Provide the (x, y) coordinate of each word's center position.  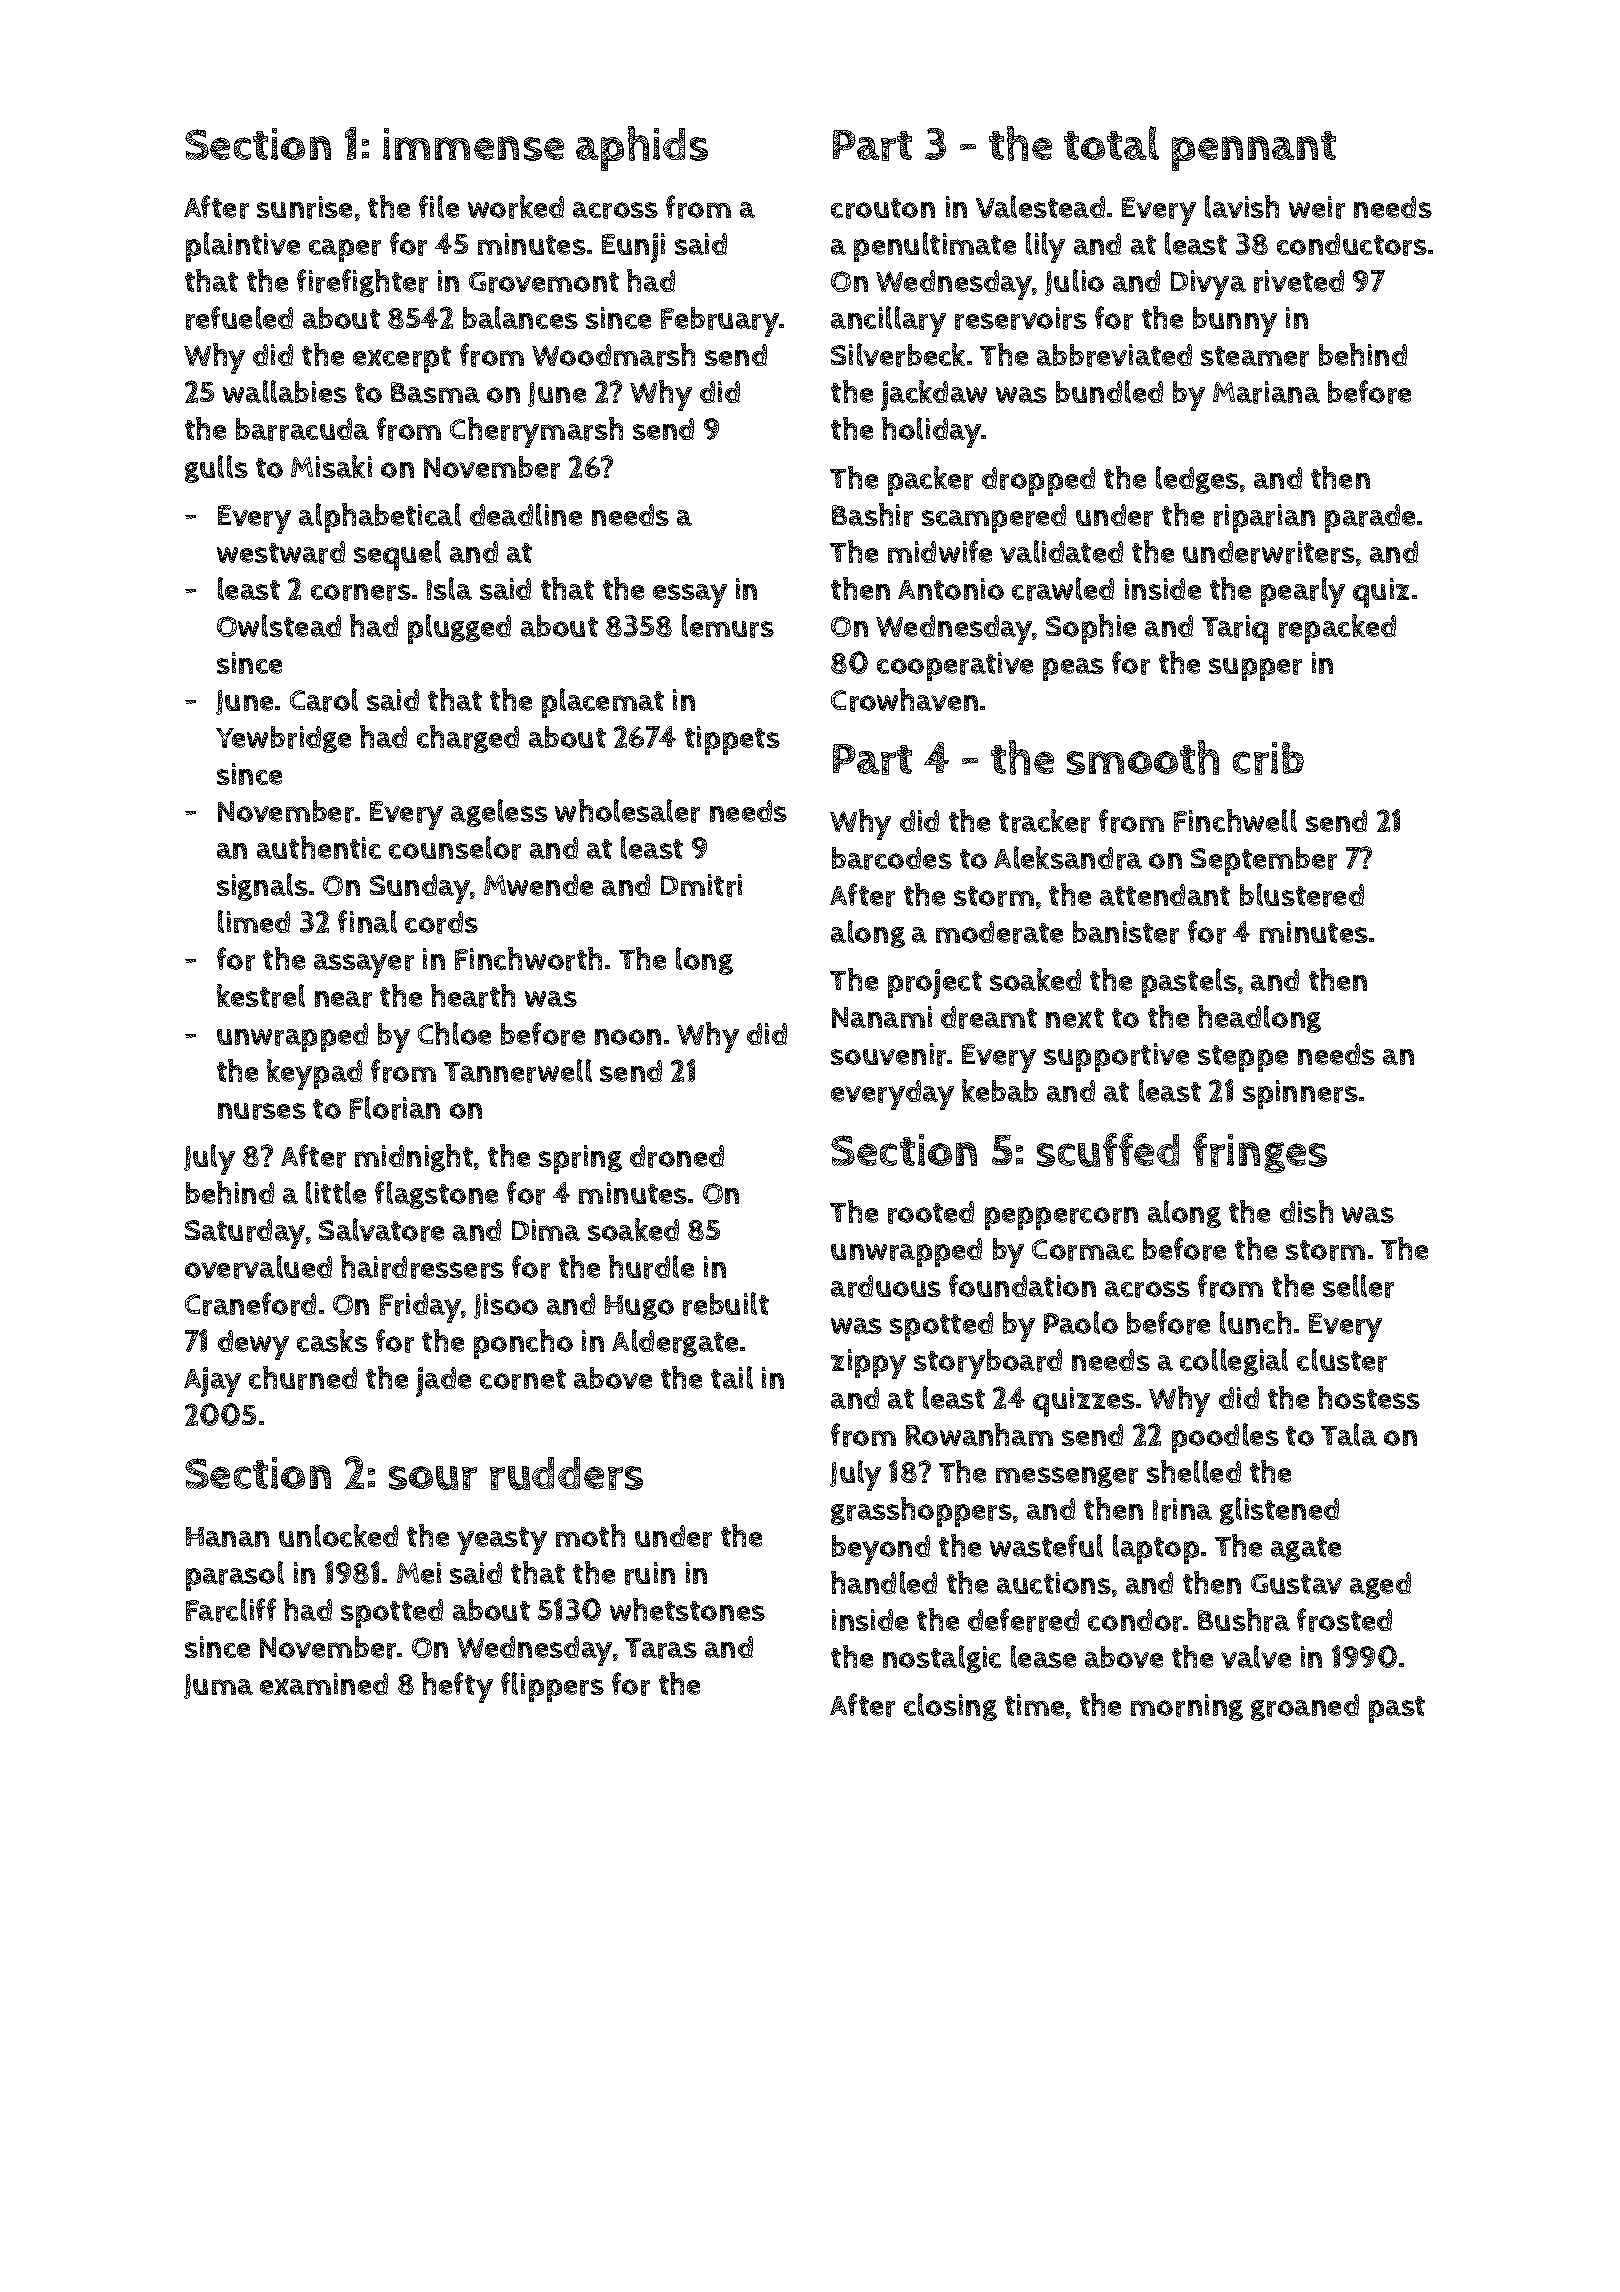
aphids (642, 148)
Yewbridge (283, 739)
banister (1126, 932)
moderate (999, 932)
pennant (1254, 151)
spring (580, 1159)
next (1075, 1018)
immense (473, 144)
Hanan (227, 1537)
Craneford (250, 1304)
